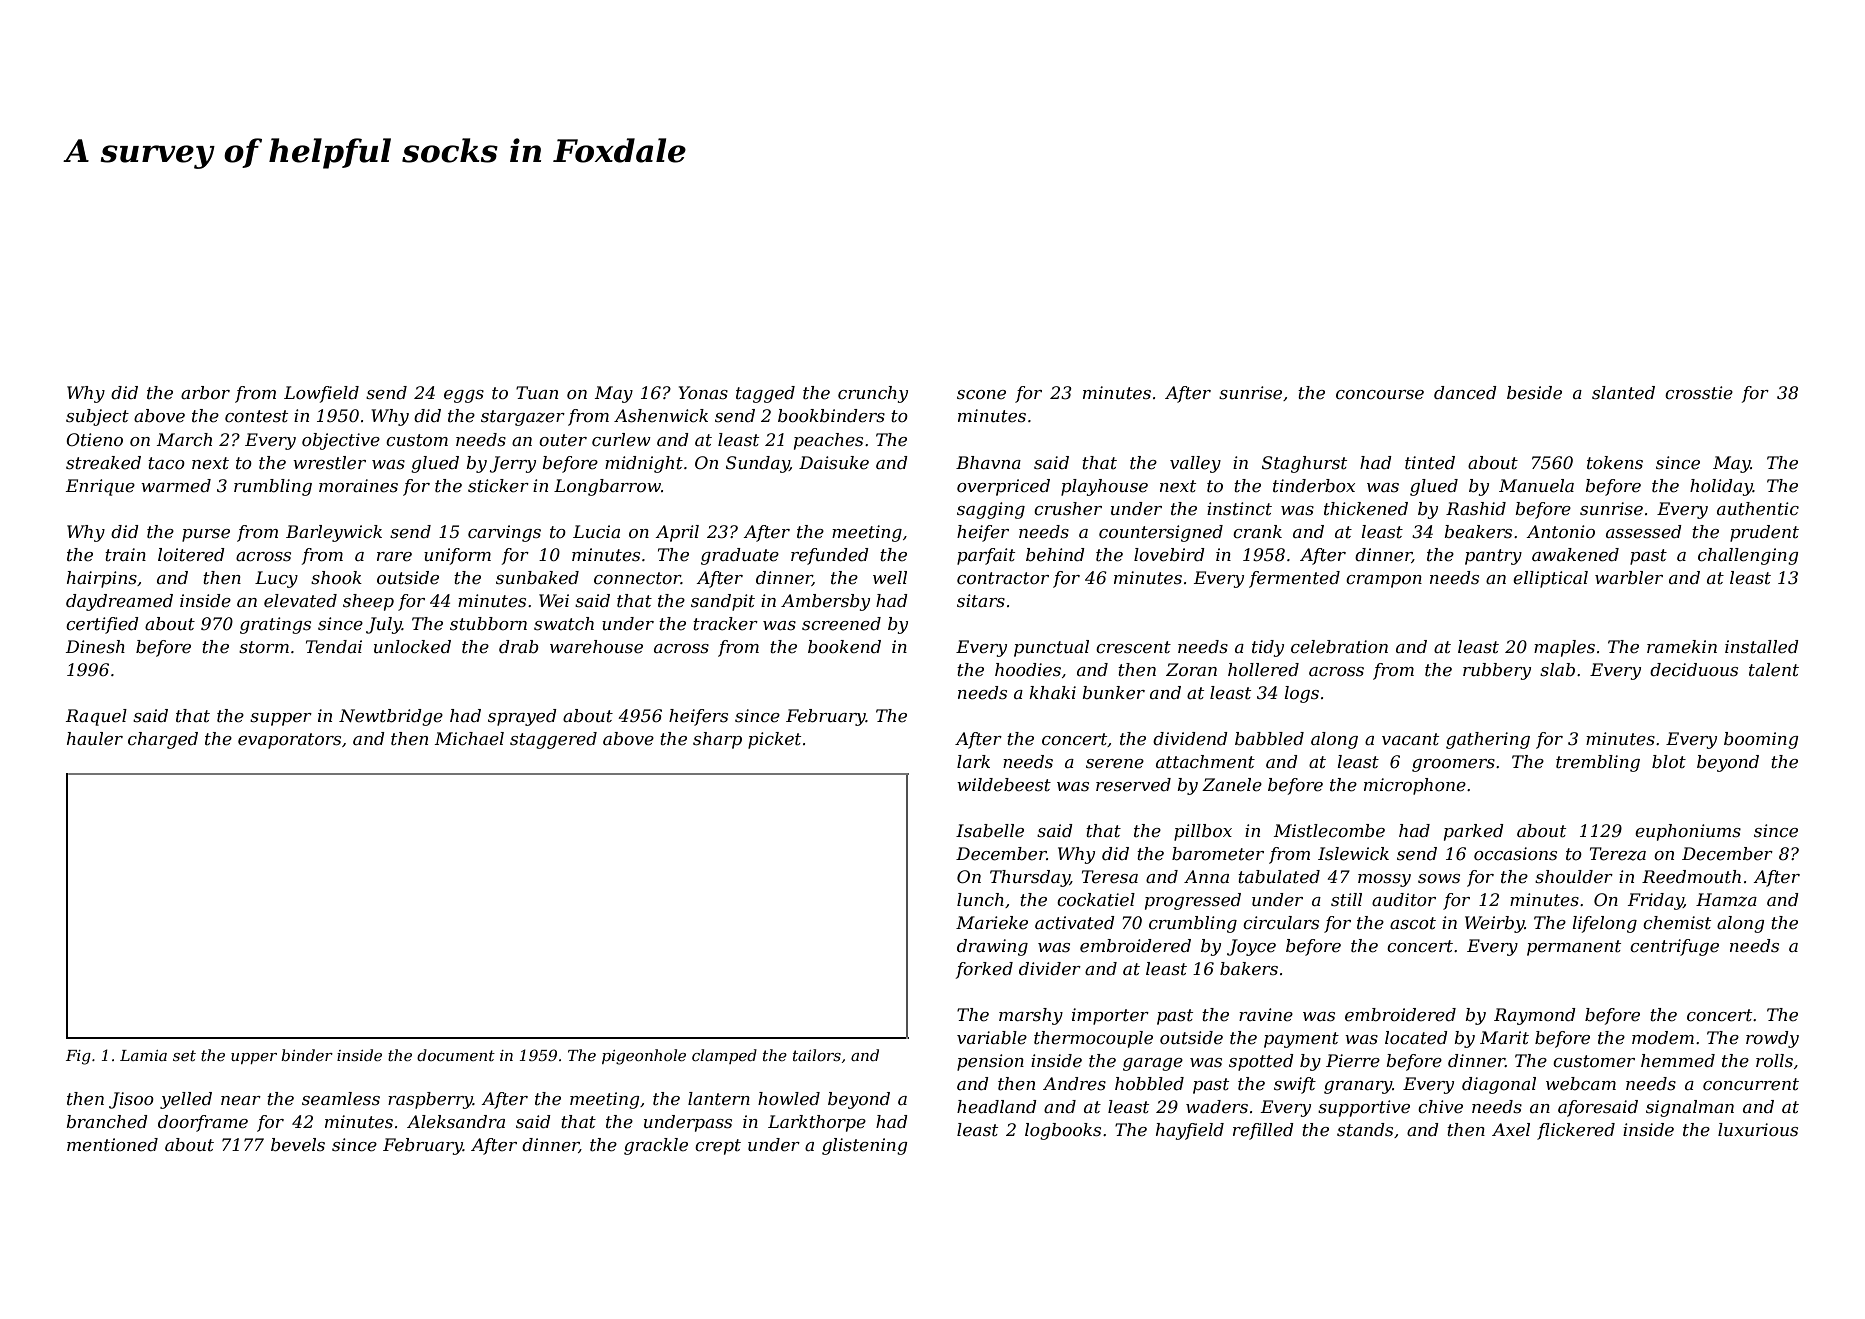 The height and width of the page is (1319, 1865). Describe the element at coordinates (980, 900) in the page. I see `lunch` at that location.
